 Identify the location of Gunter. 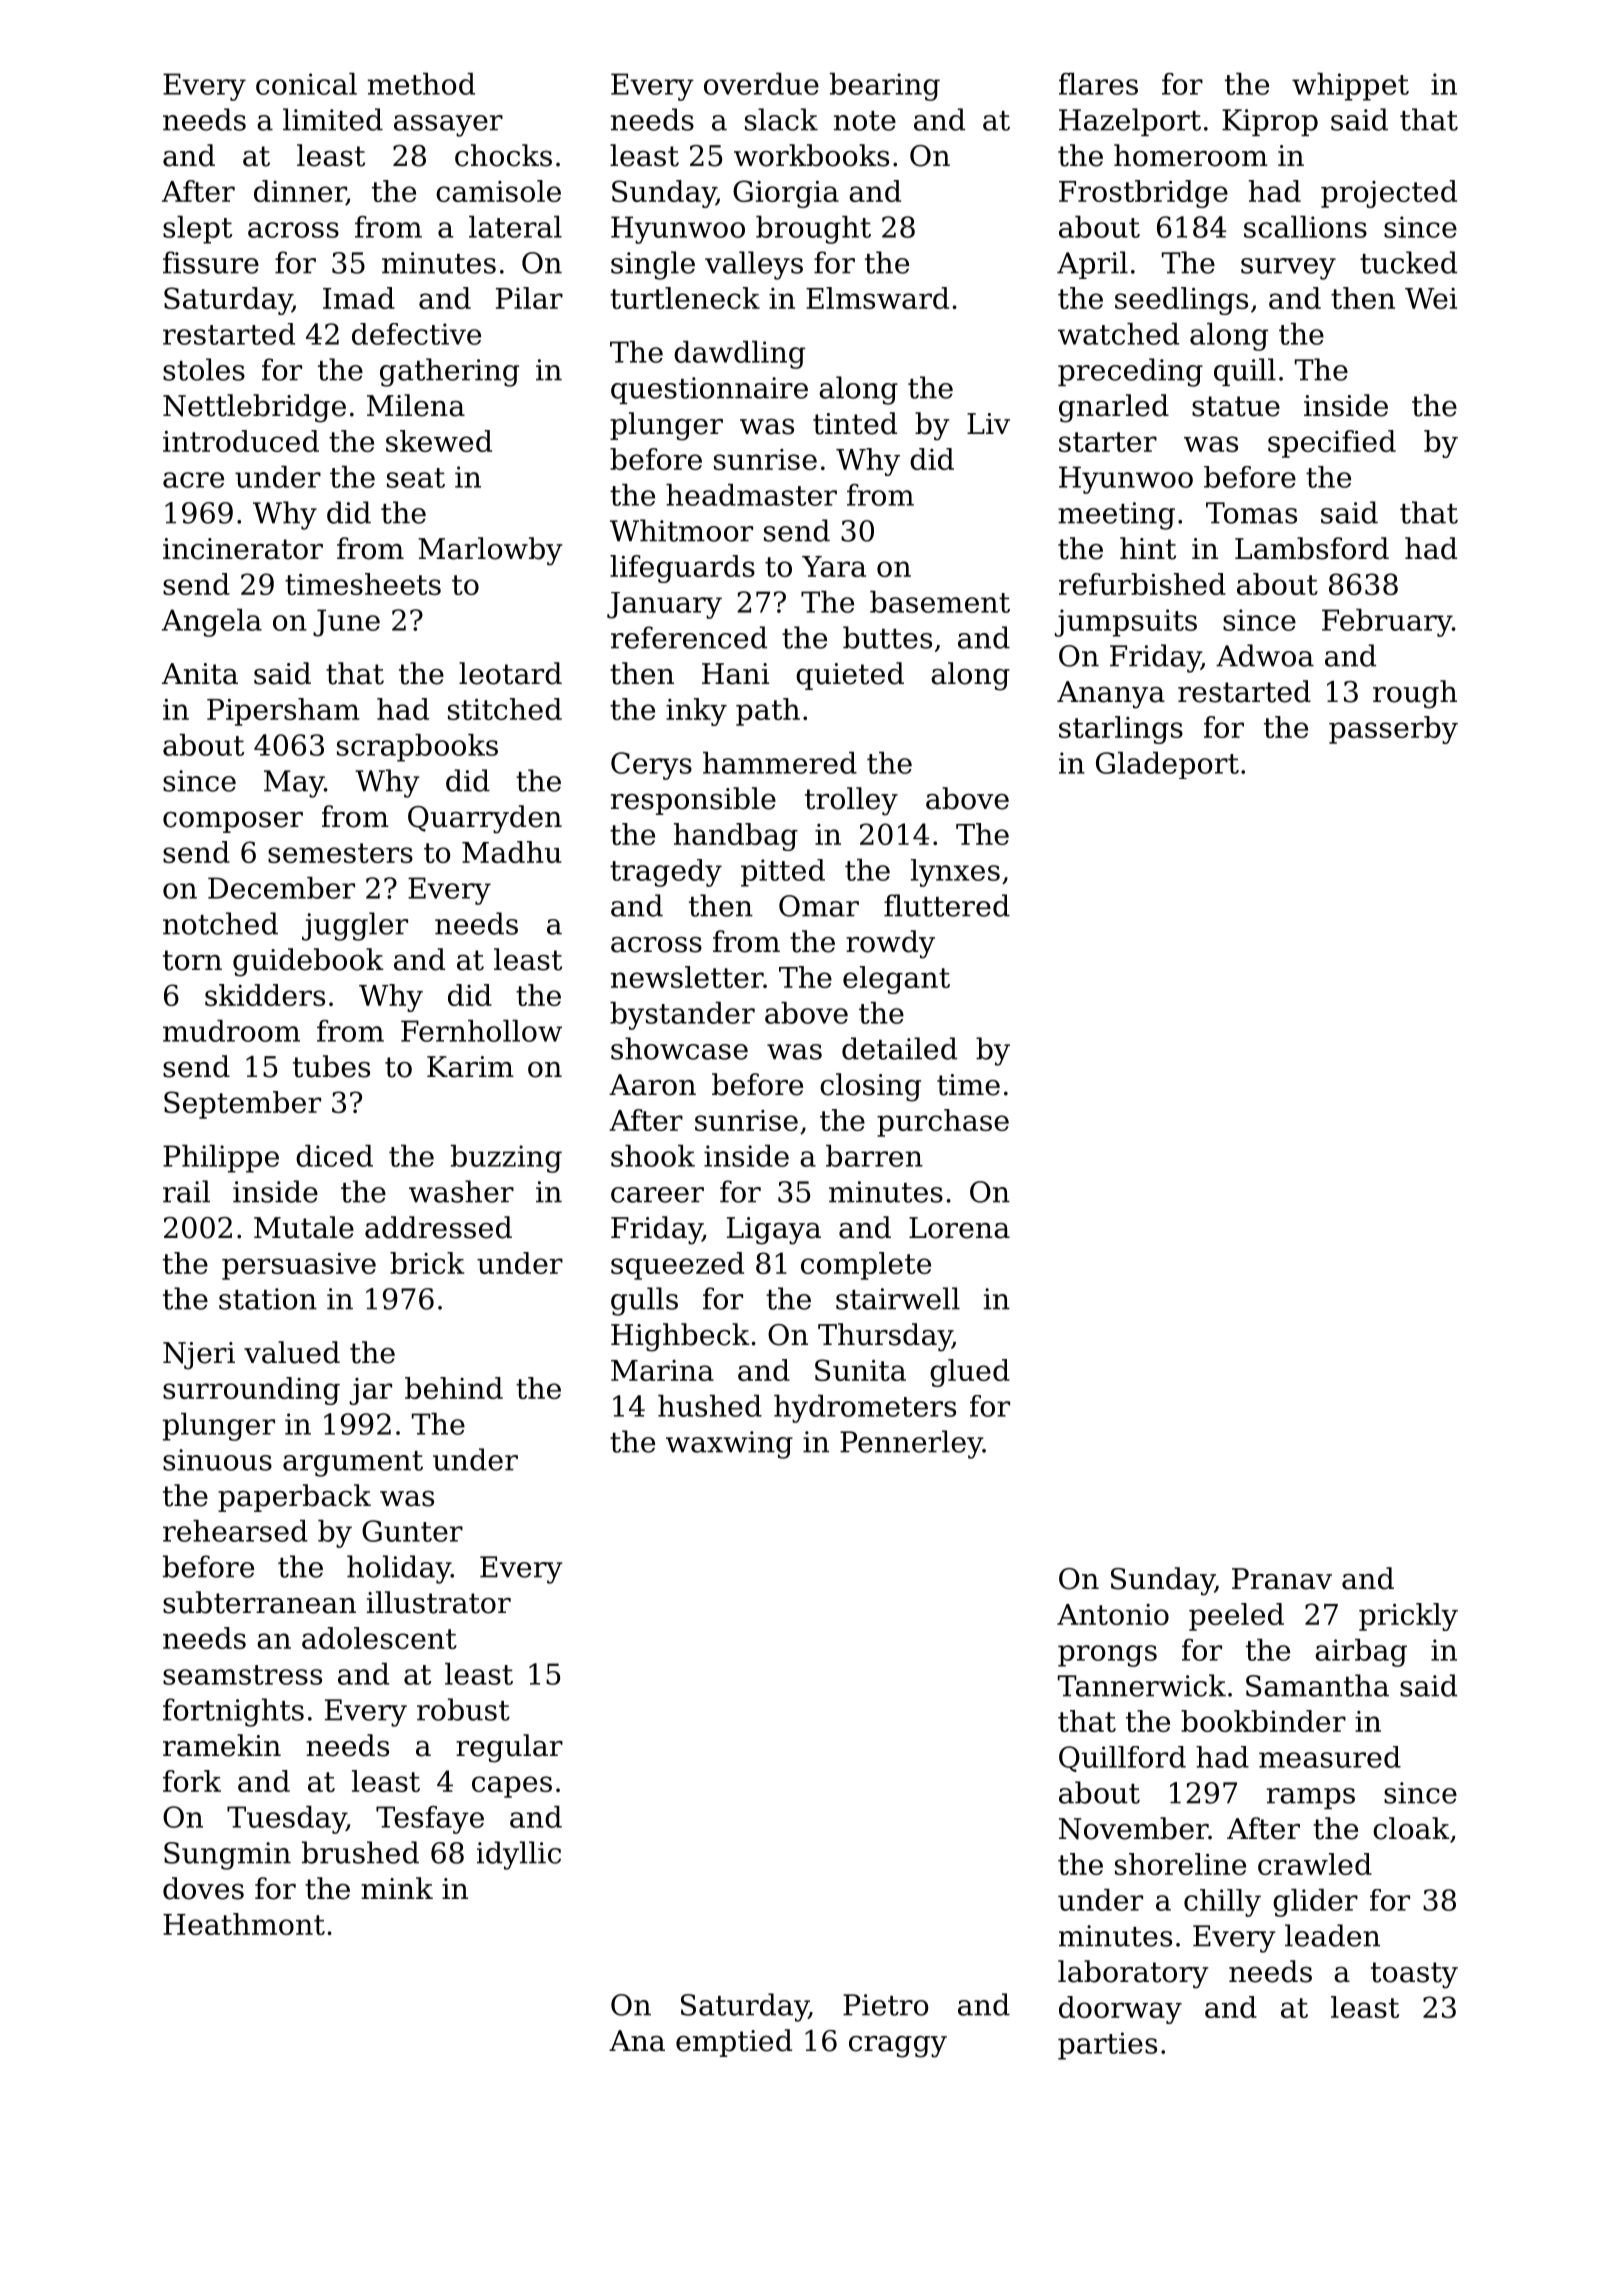
(412, 1531).
